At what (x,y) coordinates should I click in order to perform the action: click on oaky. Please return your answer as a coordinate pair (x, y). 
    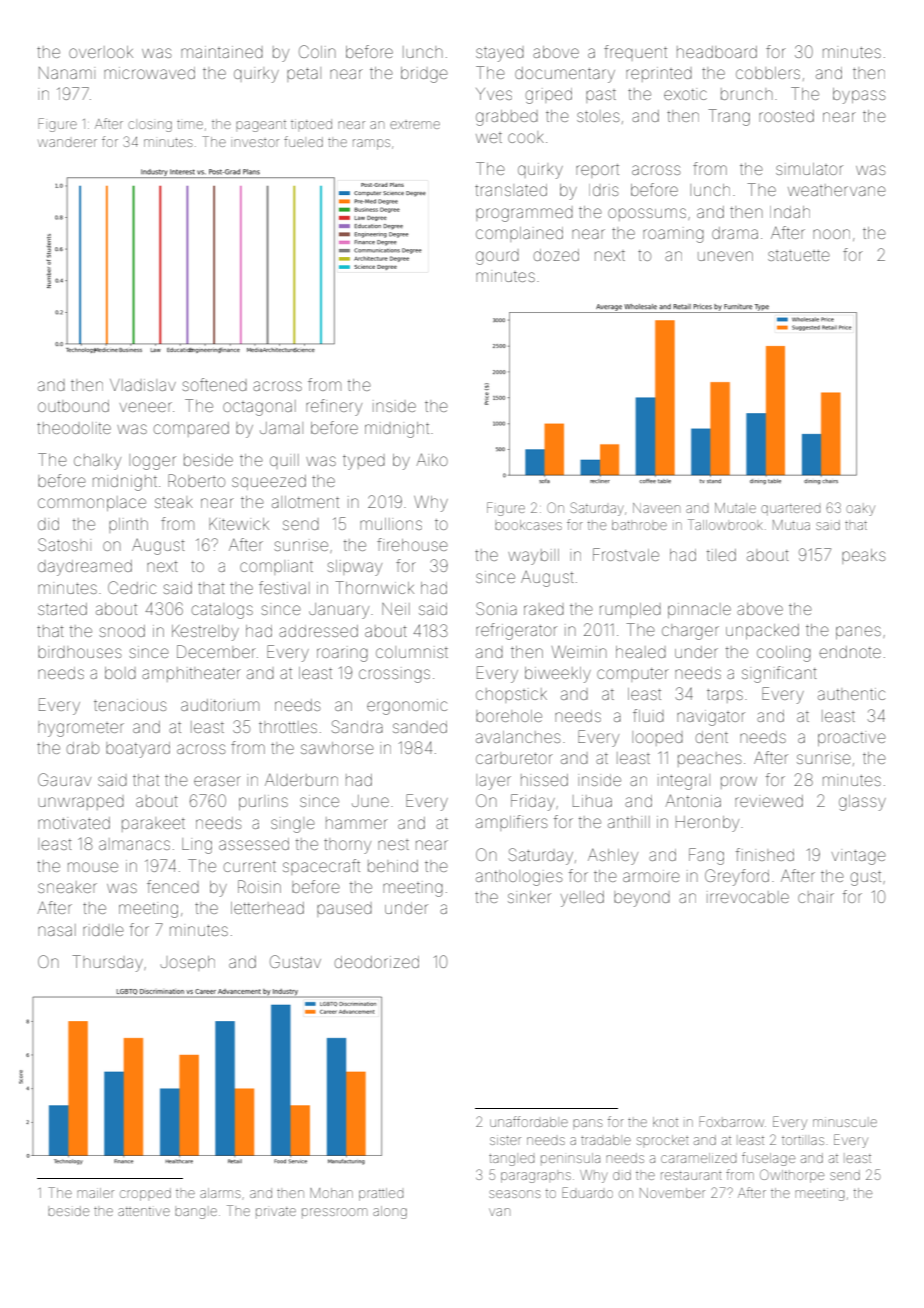
    Looking at the image, I should click on (860, 510).
